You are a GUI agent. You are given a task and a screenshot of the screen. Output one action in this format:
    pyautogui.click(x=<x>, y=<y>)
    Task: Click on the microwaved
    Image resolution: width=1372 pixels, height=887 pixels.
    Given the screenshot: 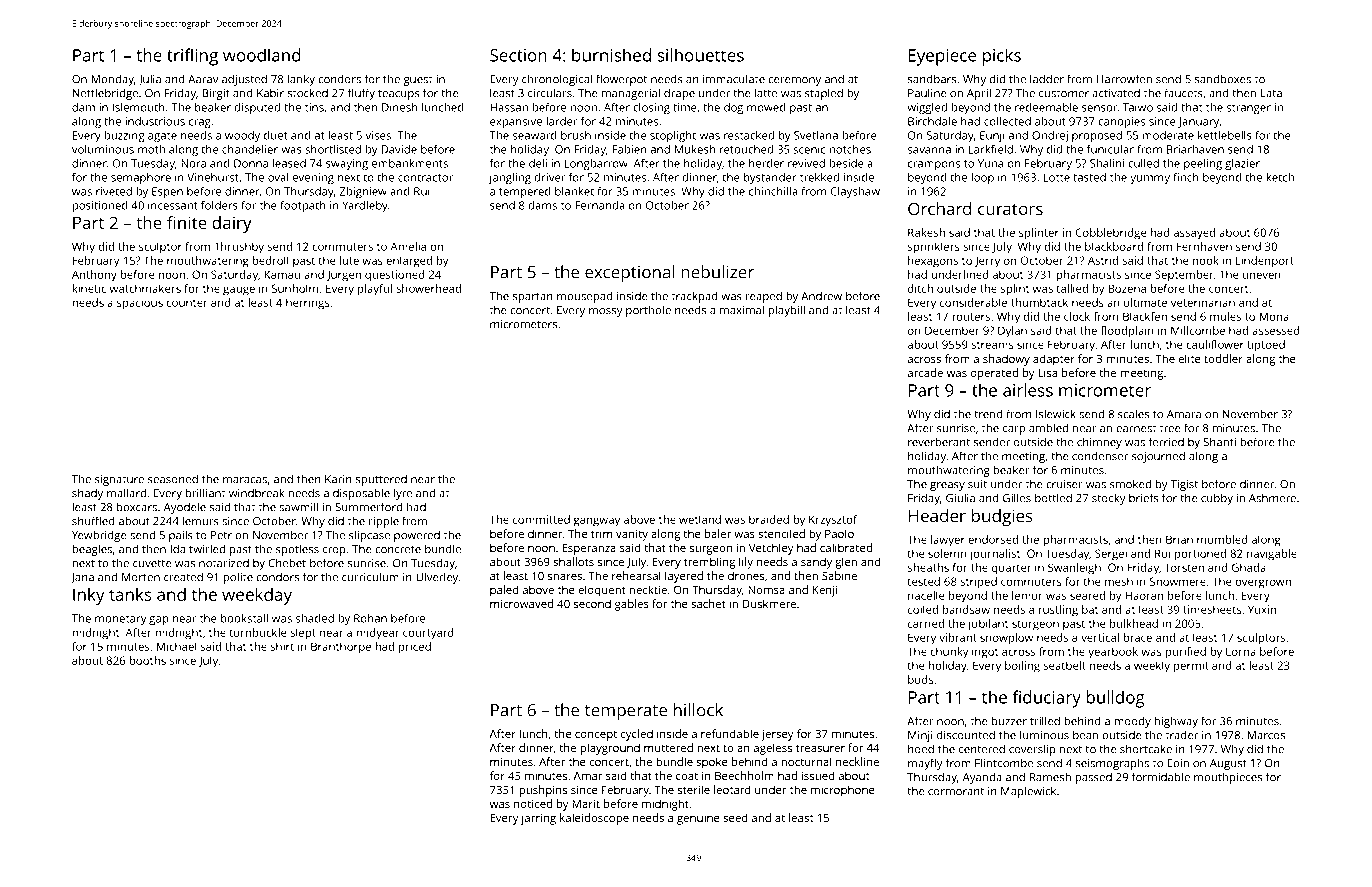 What is the action you would take?
    pyautogui.click(x=521, y=603)
